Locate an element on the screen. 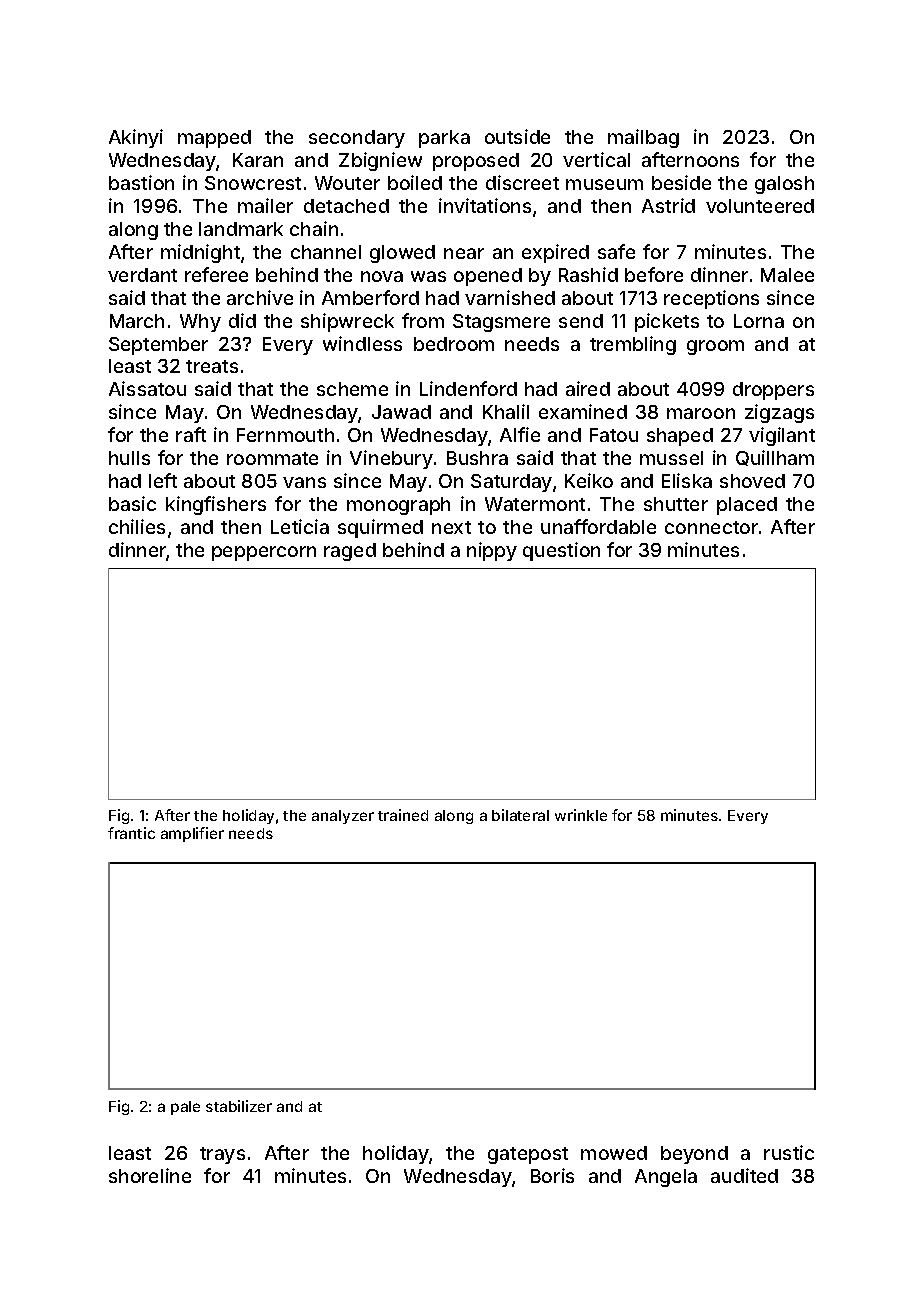 The image size is (924, 1311). Angela is located at coordinates (666, 1178).
